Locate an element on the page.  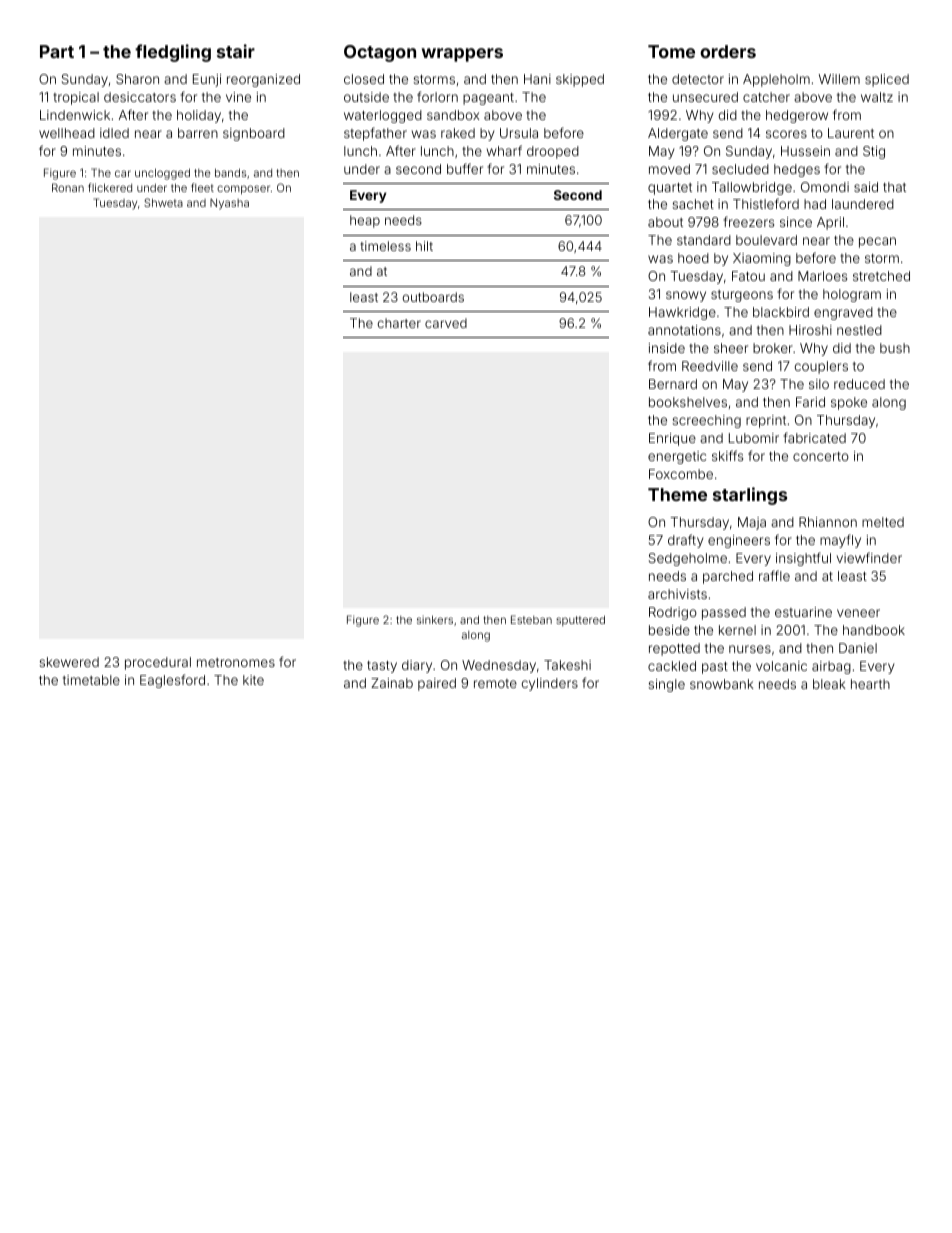
fledgling is located at coordinates (173, 53).
